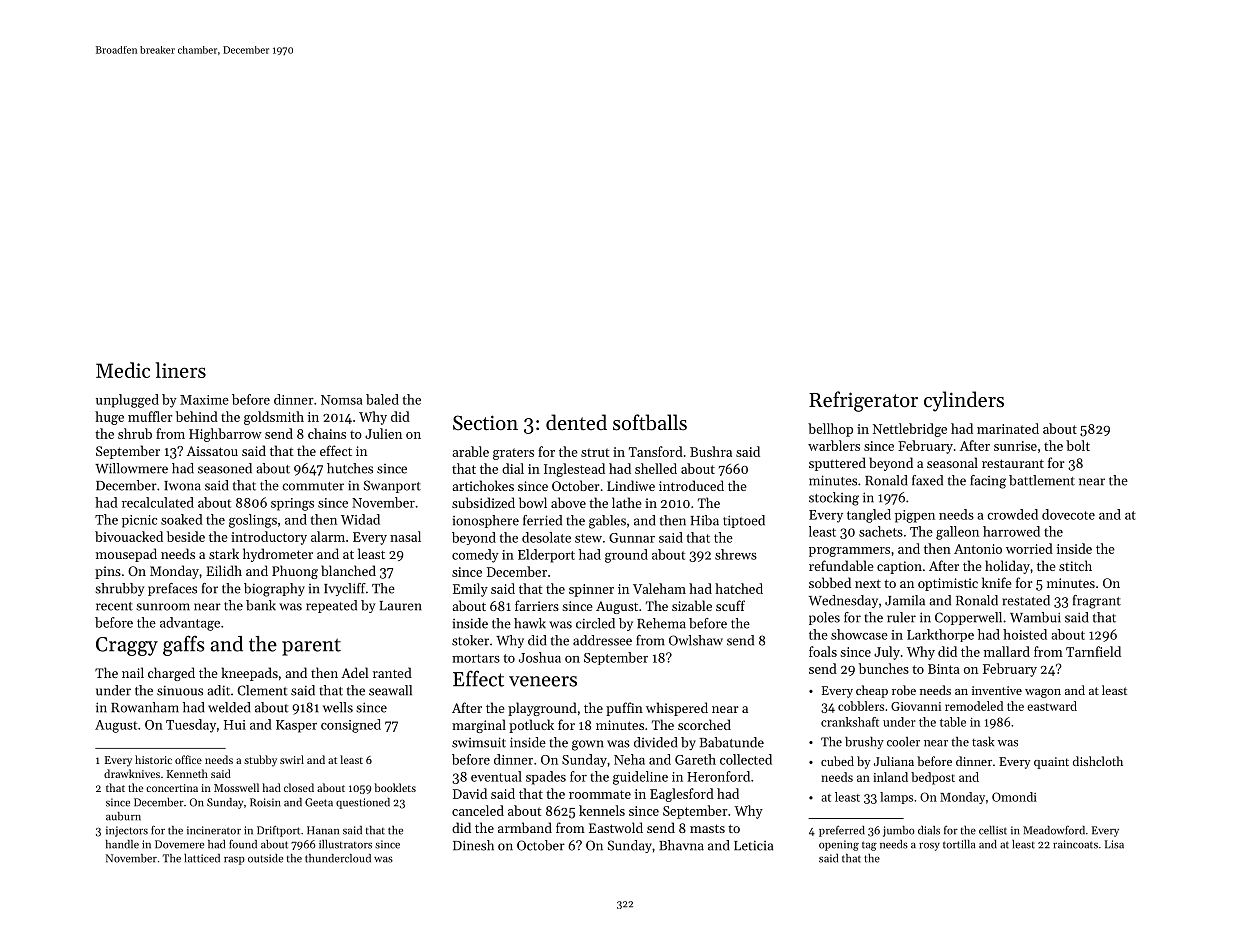 This screenshot has width=1233, height=952. What do you see at coordinates (595, 623) in the screenshot?
I see `circled` at bounding box center [595, 623].
